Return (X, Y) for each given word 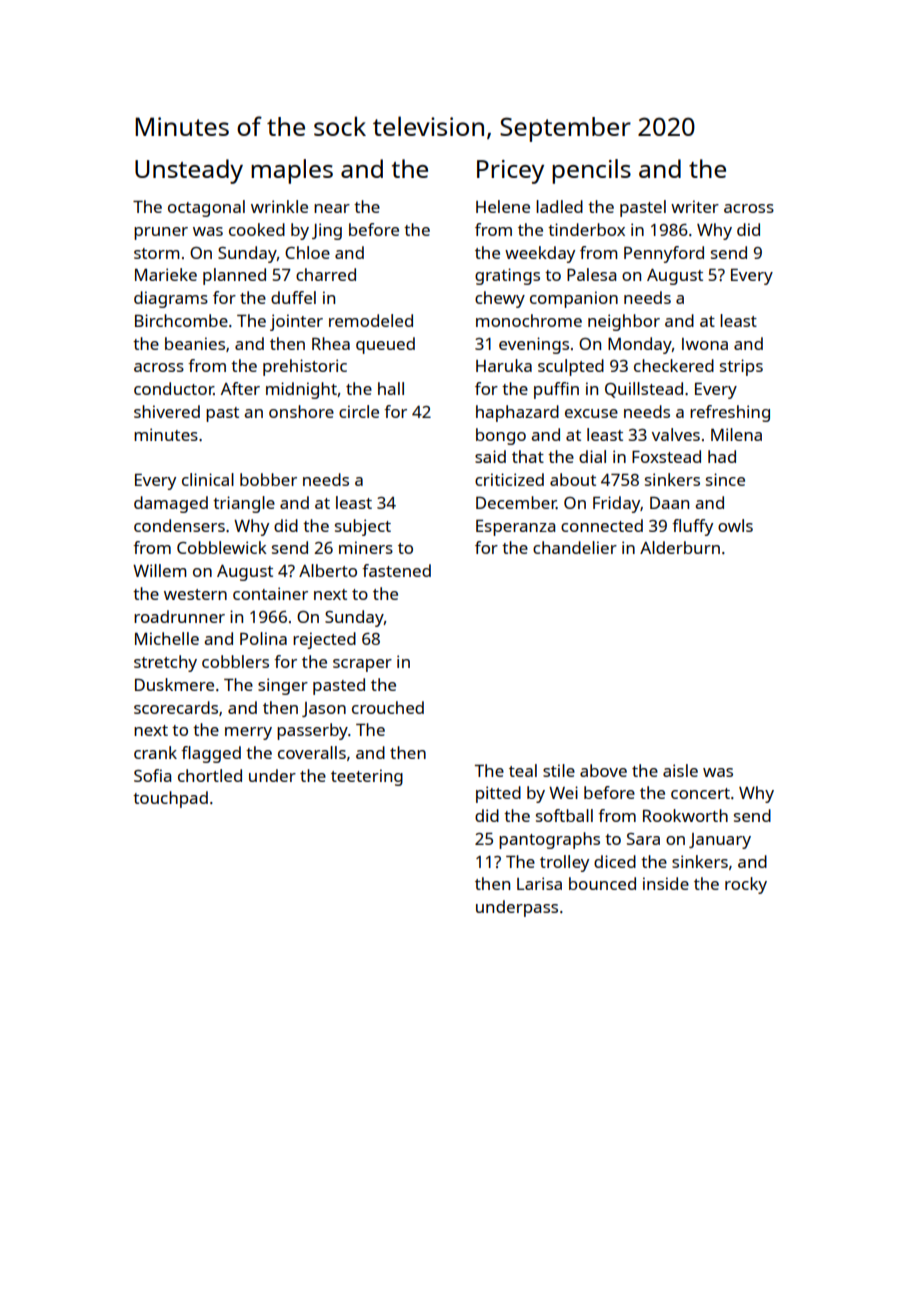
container (270, 593)
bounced (602, 883)
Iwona (705, 344)
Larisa (539, 883)
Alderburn (680, 547)
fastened (396, 570)
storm (156, 253)
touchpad (170, 799)
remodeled (371, 320)
